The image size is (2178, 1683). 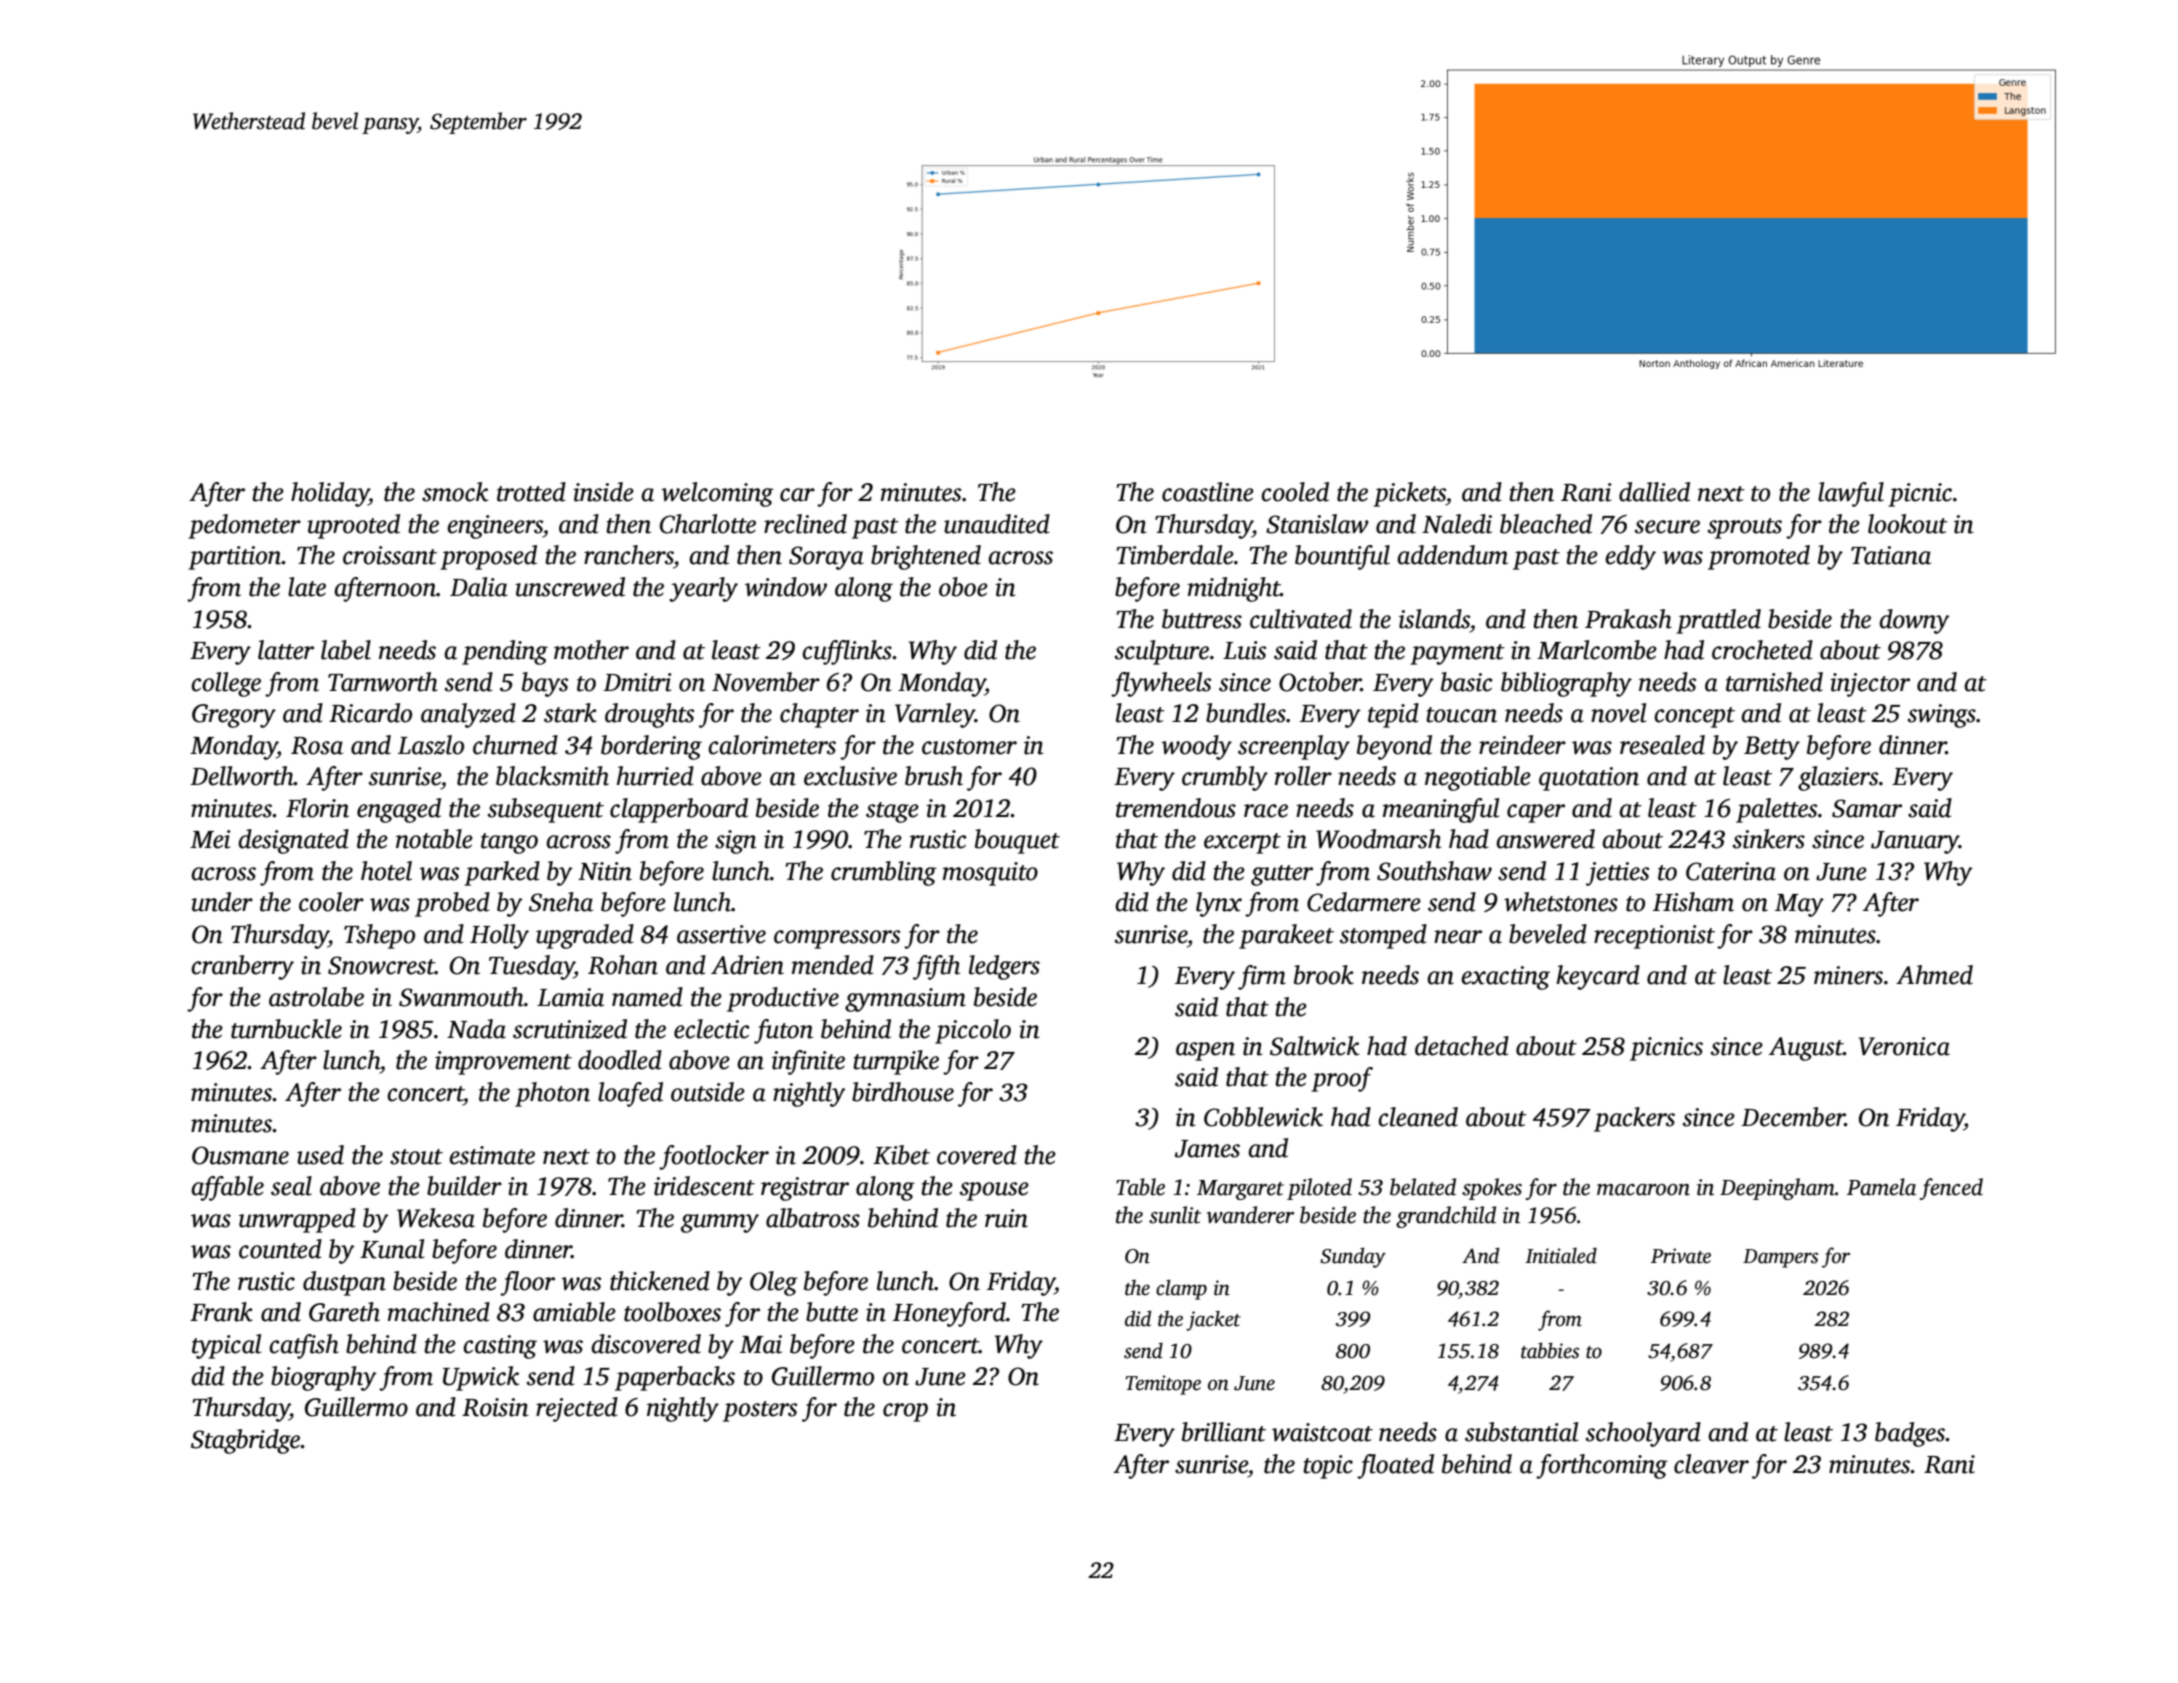 What do you see at coordinates (1910, 1434) in the image?
I see `badges` at bounding box center [1910, 1434].
